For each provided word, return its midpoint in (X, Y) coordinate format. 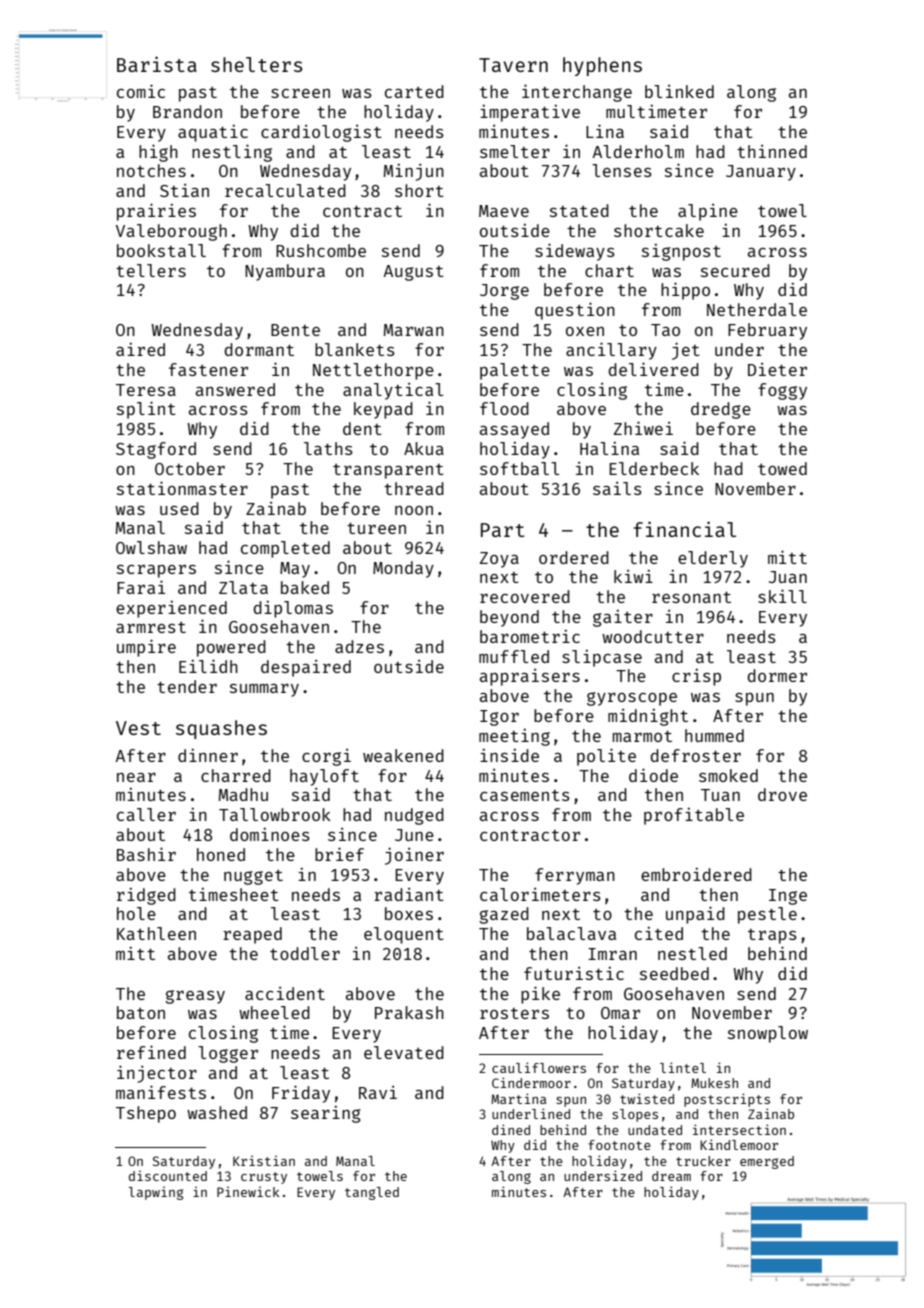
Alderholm (638, 151)
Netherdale (757, 309)
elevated (404, 1052)
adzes (359, 646)
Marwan (414, 330)
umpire (146, 648)
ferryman (575, 876)
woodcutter (653, 636)
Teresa (146, 390)
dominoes (270, 834)
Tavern (513, 65)
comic (141, 91)
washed (217, 1112)
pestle (767, 915)
